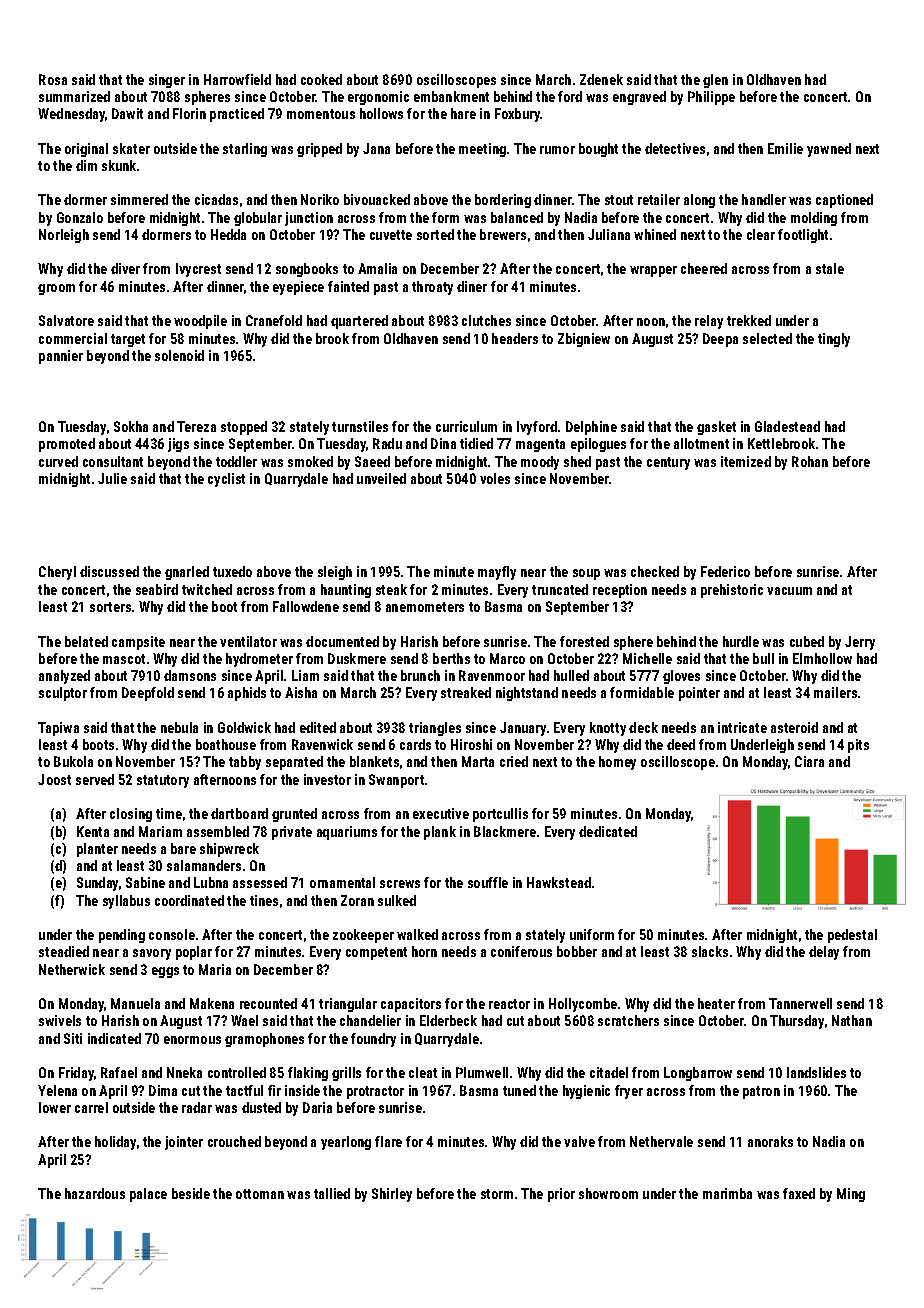 This page has width=924, height=1308. I want to click on diner, so click(472, 286).
